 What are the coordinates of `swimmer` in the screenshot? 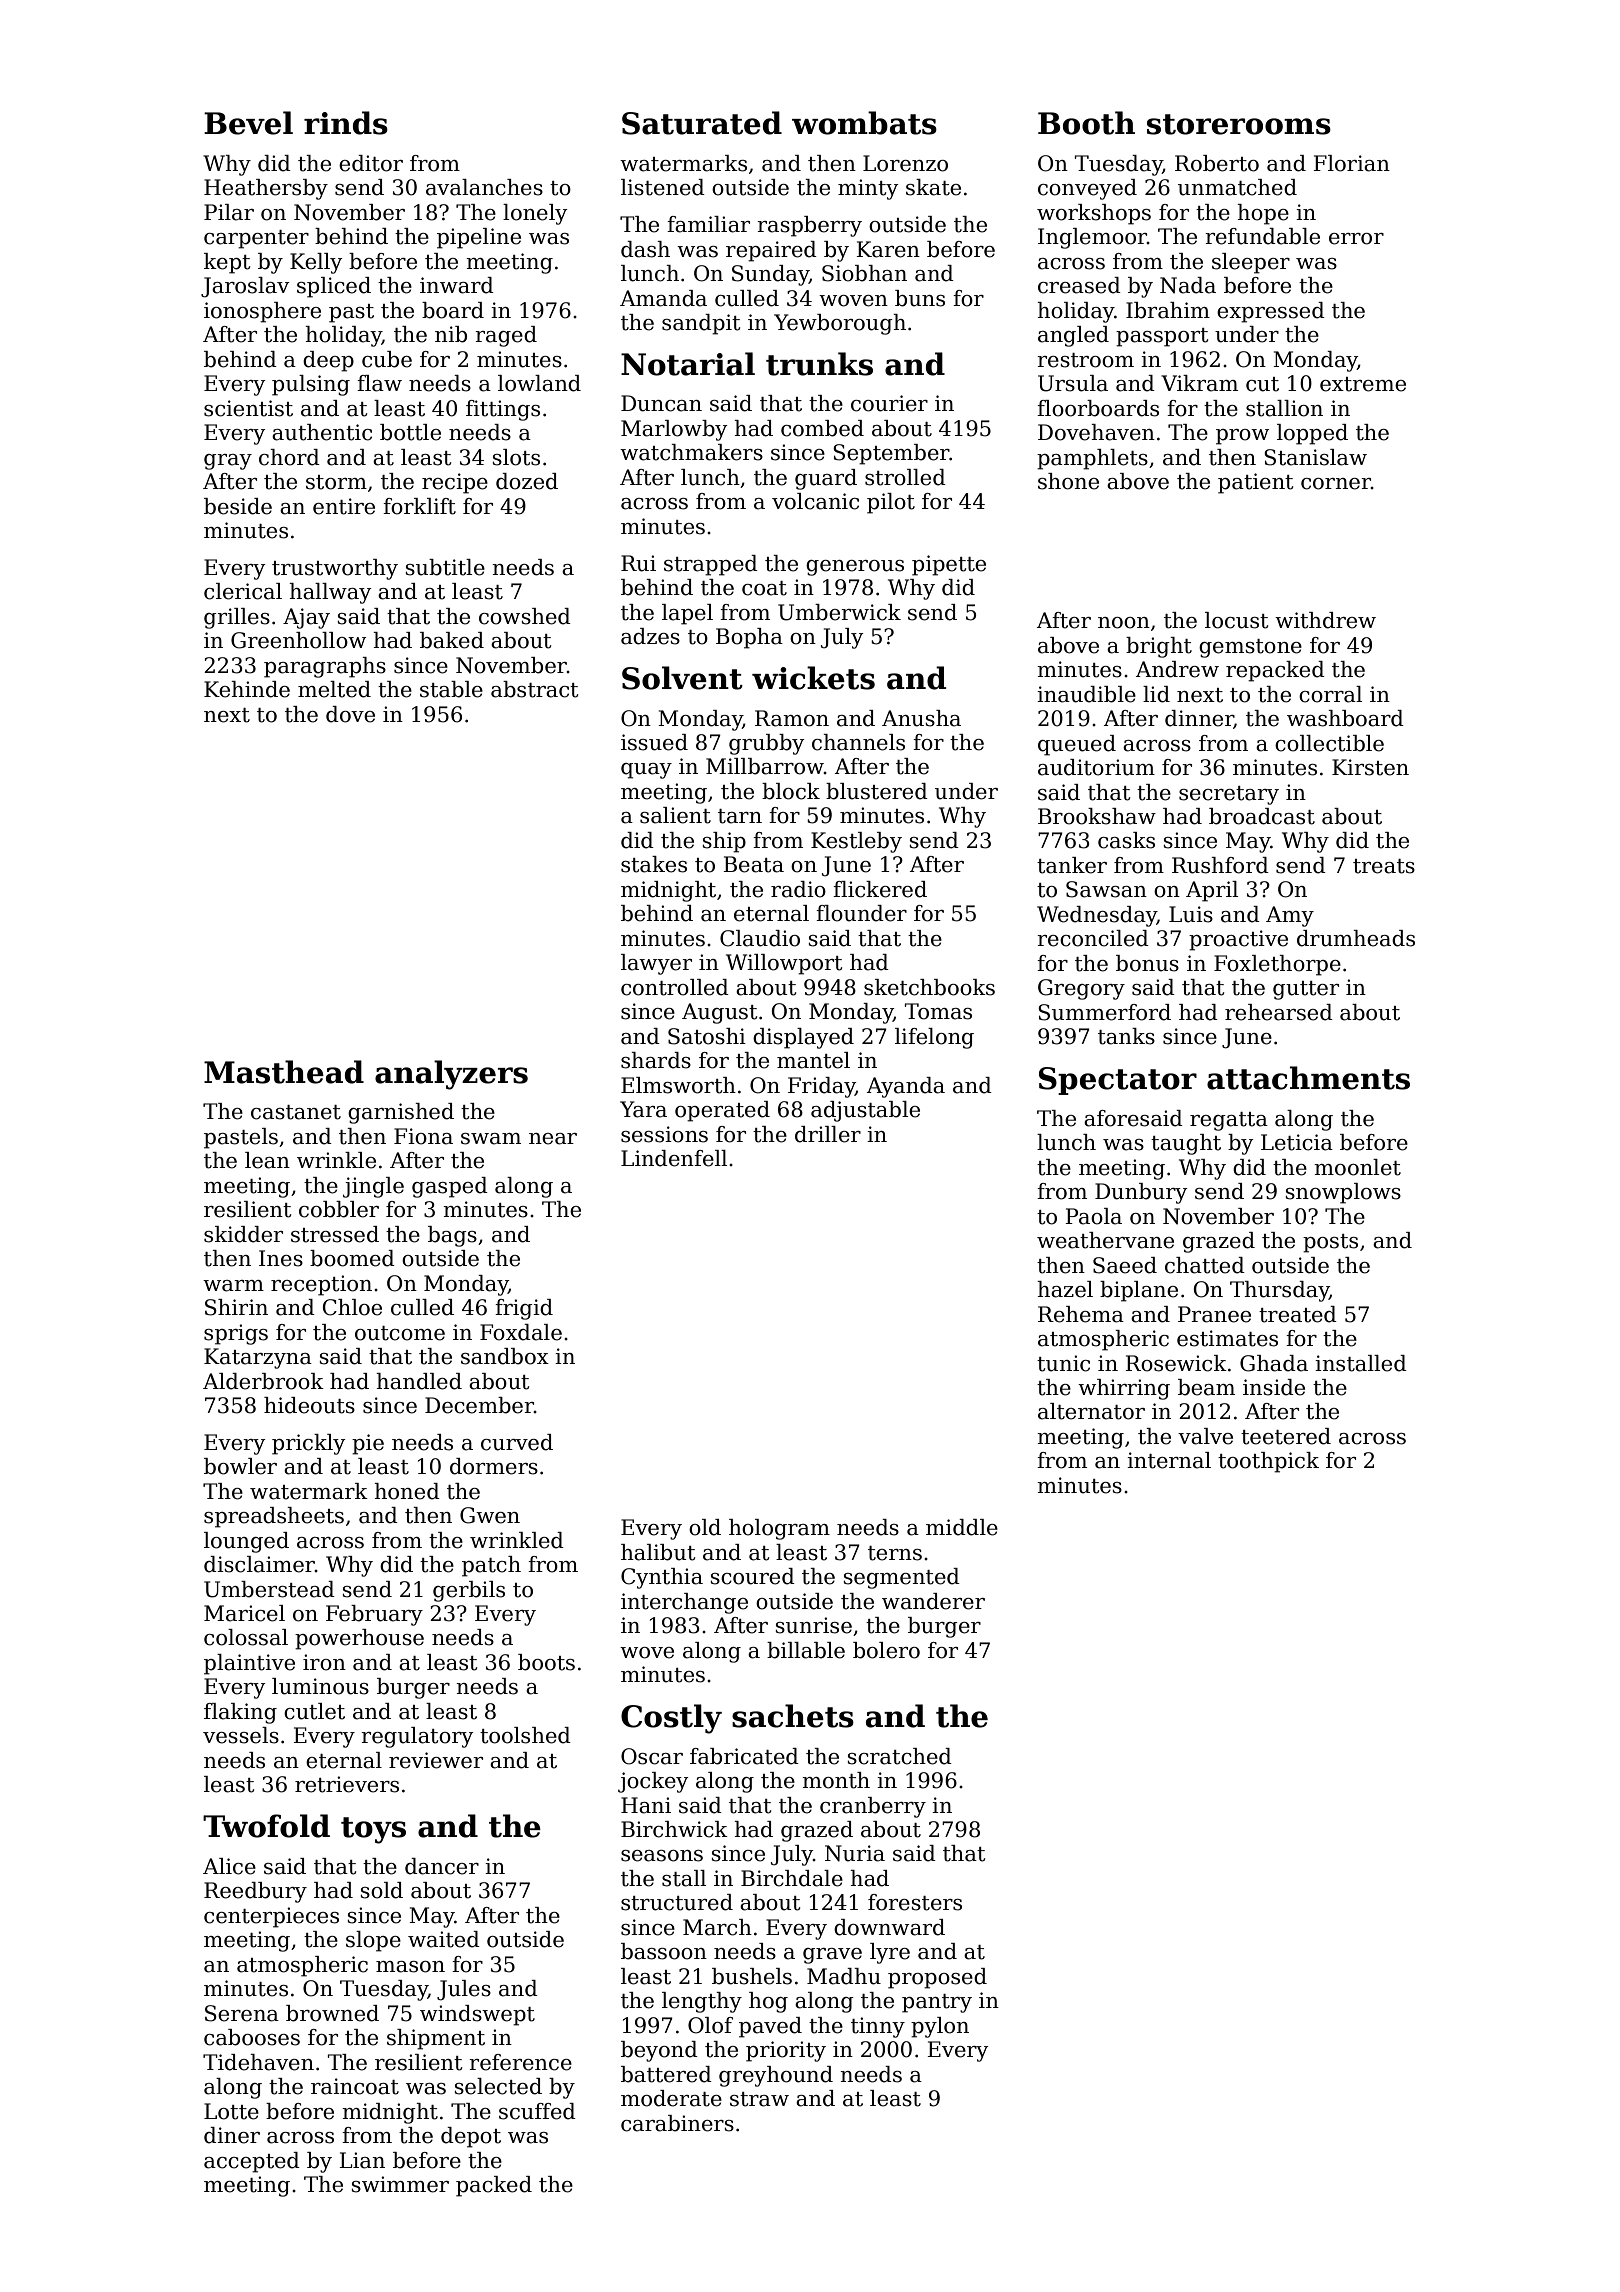 It's located at (400, 2184).
